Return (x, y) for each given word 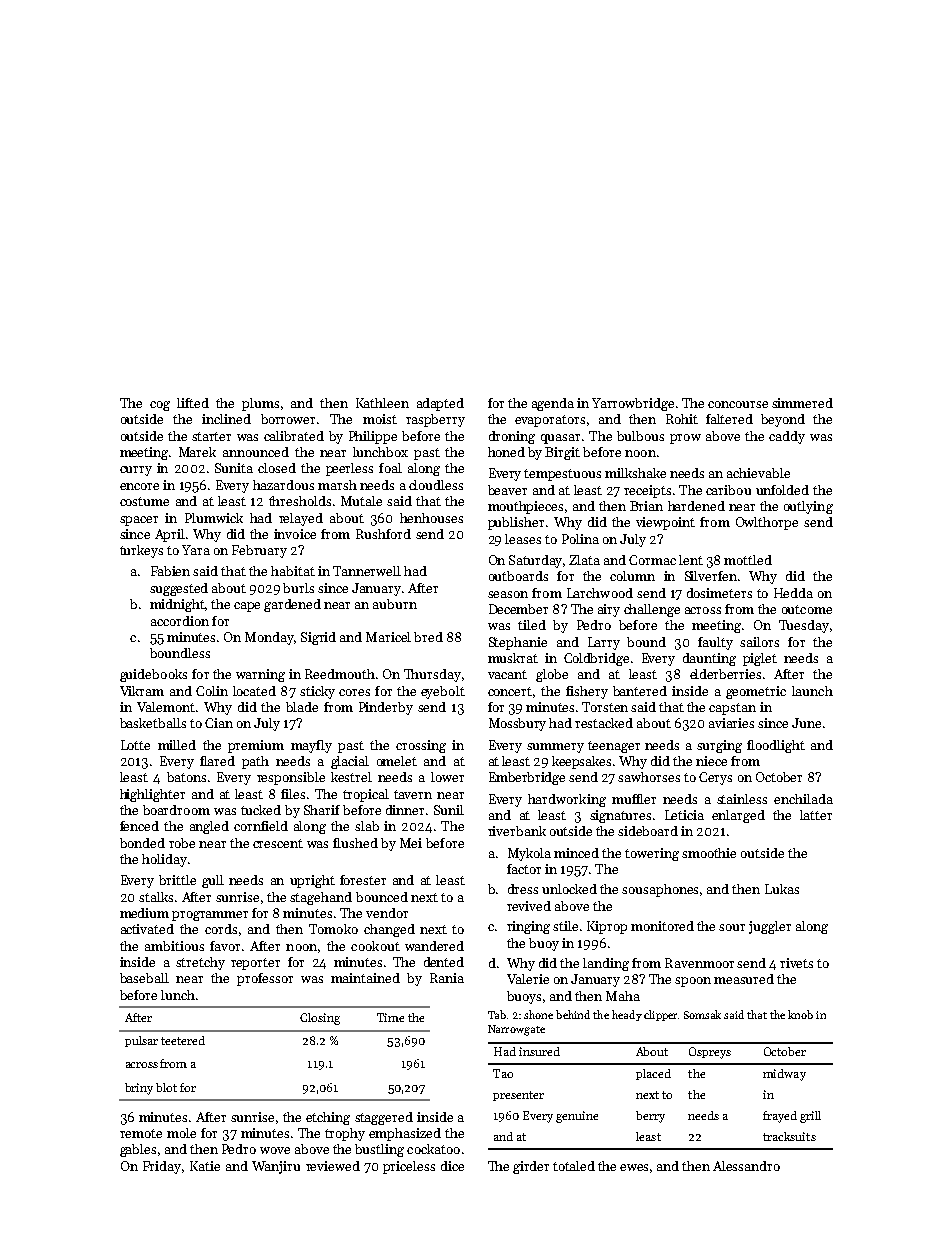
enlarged (738, 816)
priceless (409, 1167)
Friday (162, 1167)
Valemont (166, 707)
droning (512, 437)
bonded (142, 843)
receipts (647, 491)
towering (652, 854)
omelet (397, 761)
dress (523, 889)
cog (160, 406)
